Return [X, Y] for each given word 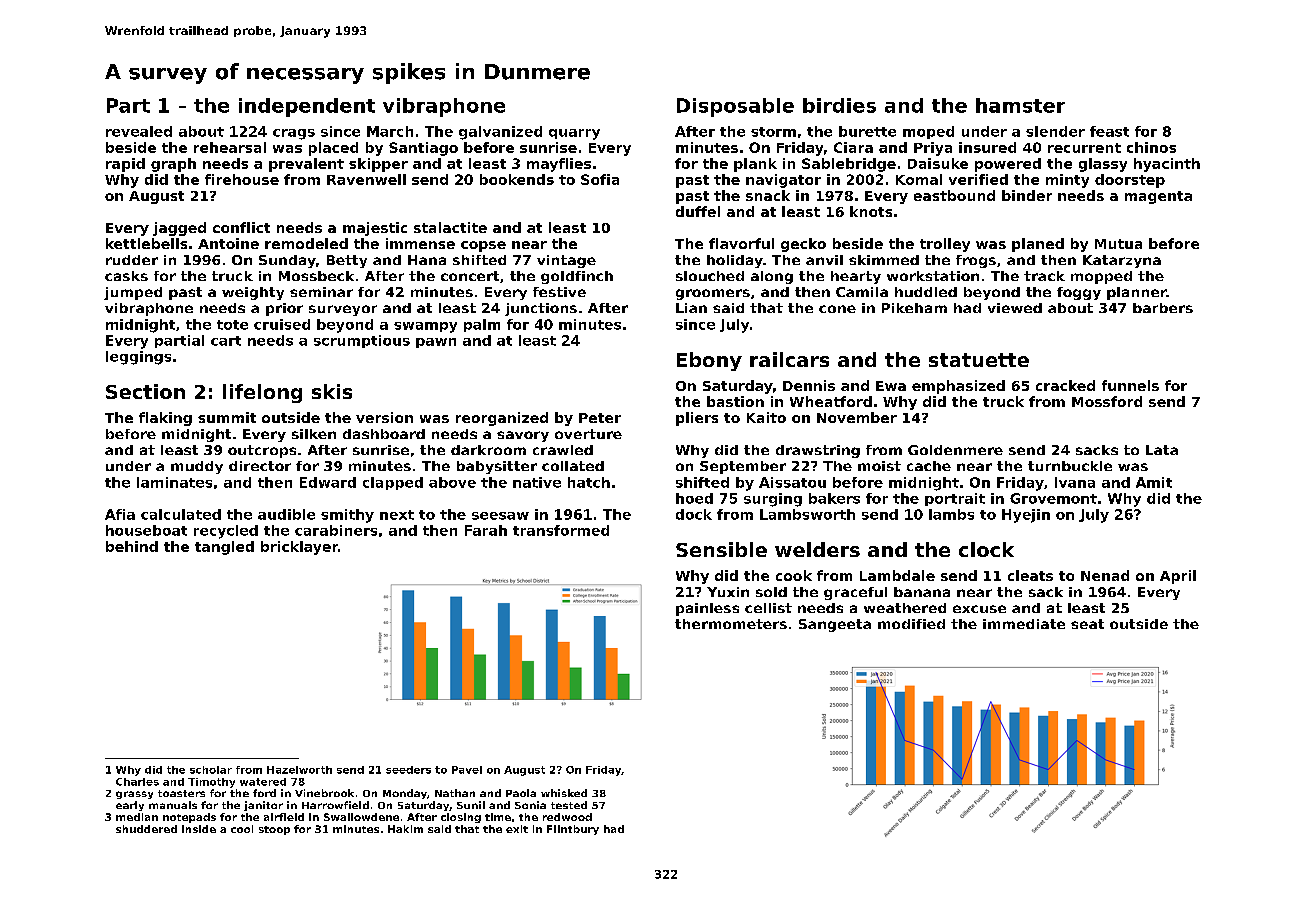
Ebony [709, 361]
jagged [179, 229]
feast [1109, 131]
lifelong [262, 393]
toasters [181, 793]
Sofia [600, 179]
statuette [979, 360]
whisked [564, 793]
